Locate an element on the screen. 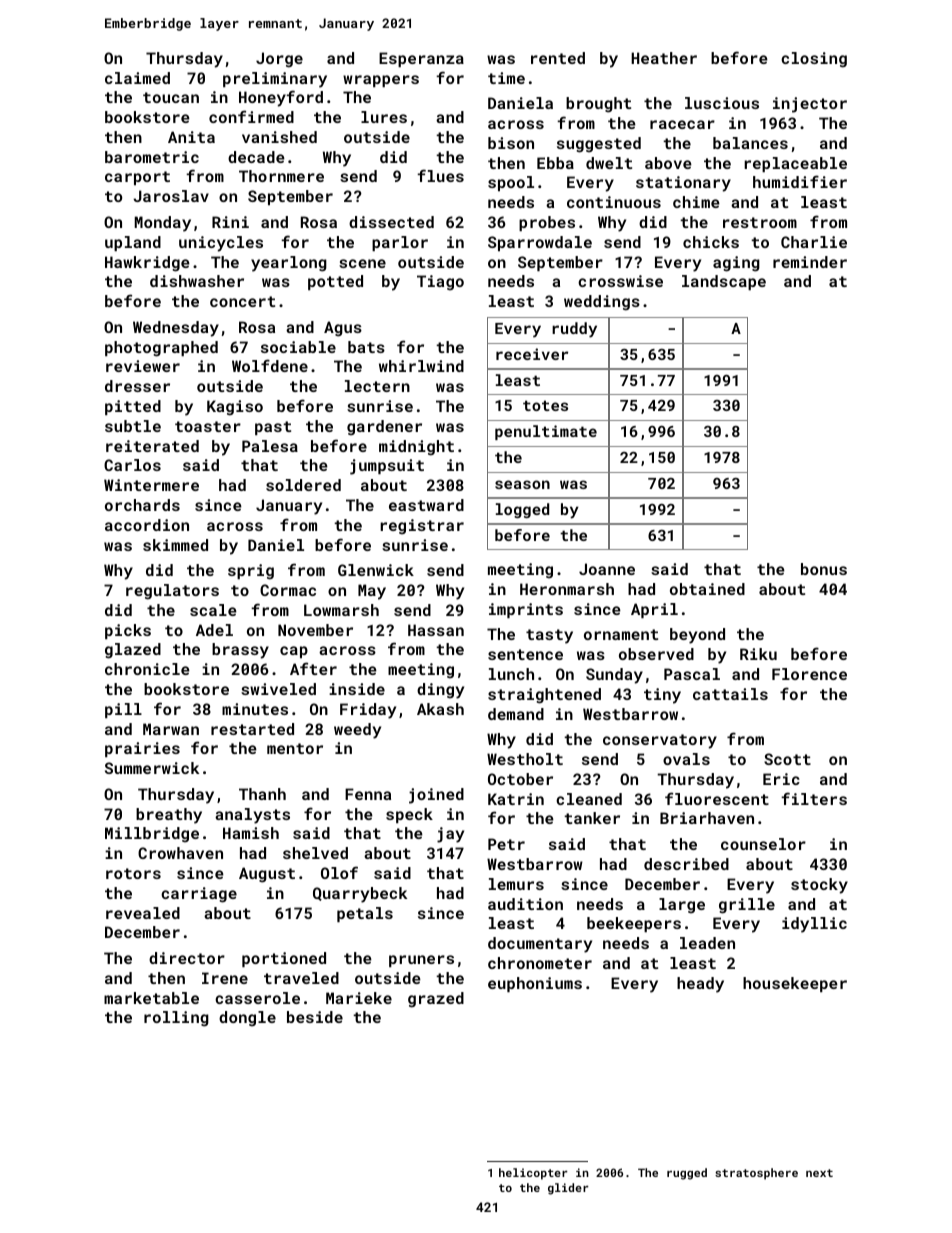 The height and width of the screenshot is (1233, 952). subtle is located at coordinates (133, 426).
